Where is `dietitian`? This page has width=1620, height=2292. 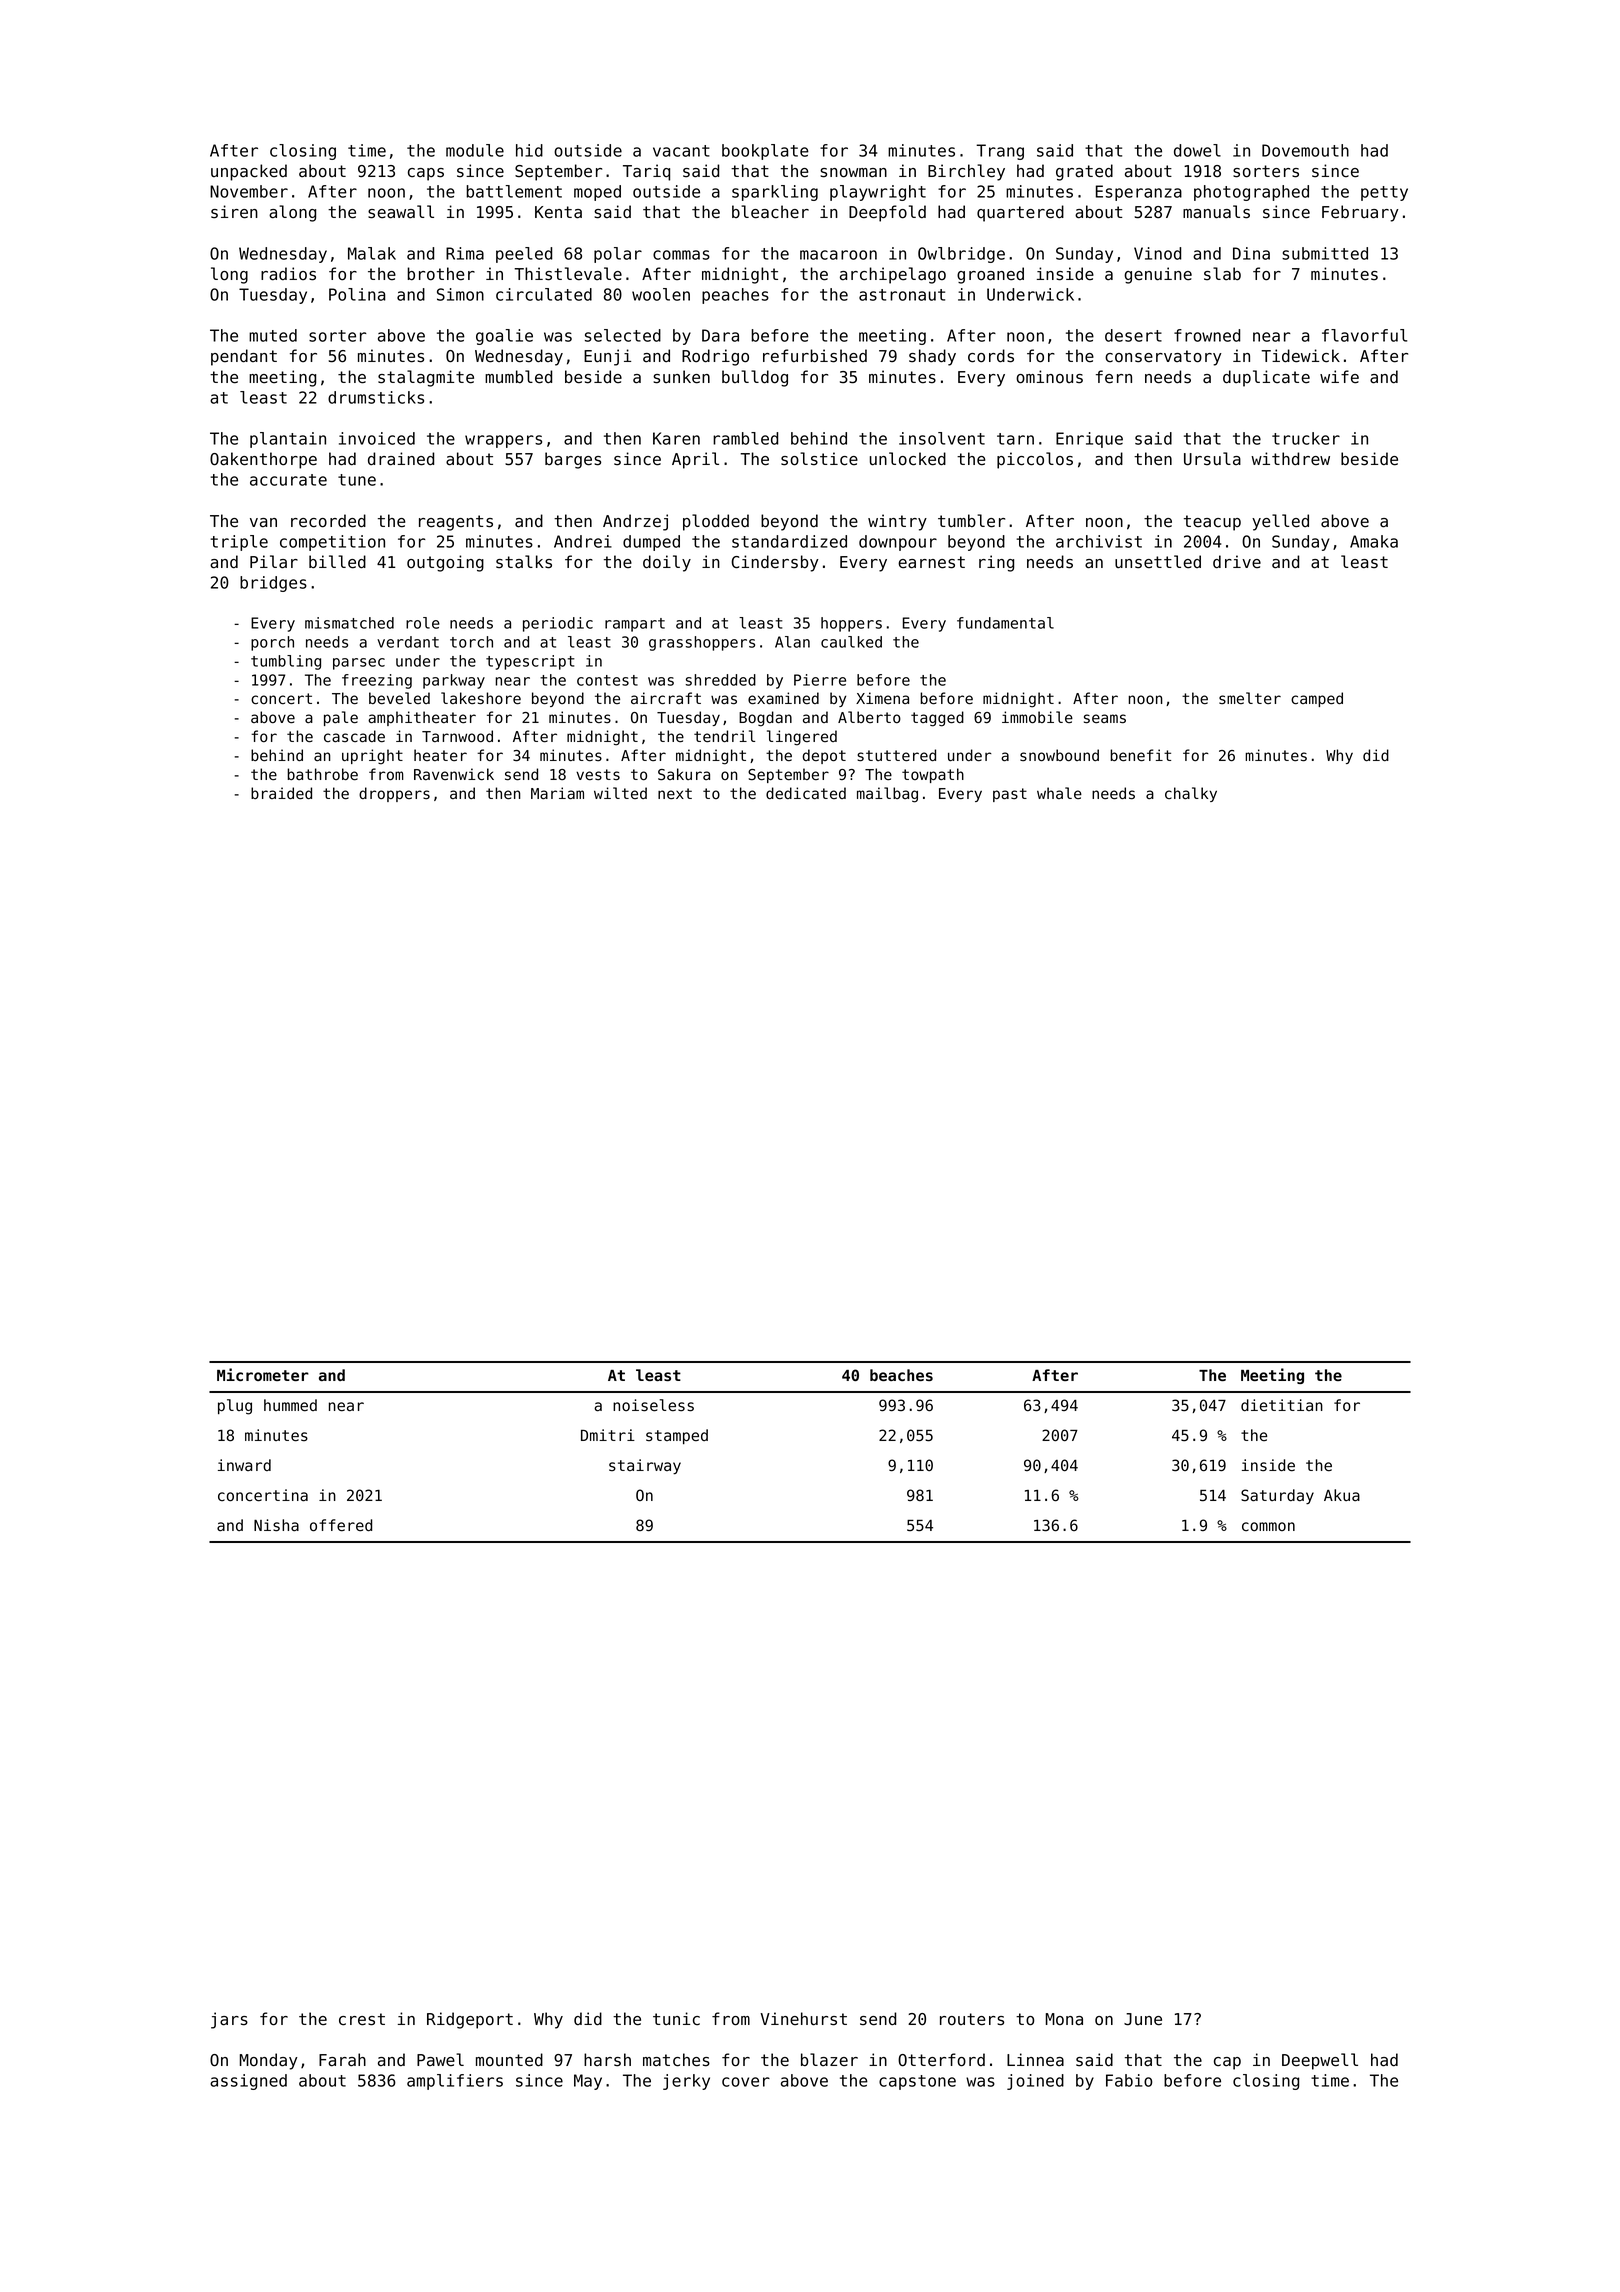 dietitian is located at coordinates (1282, 1405).
